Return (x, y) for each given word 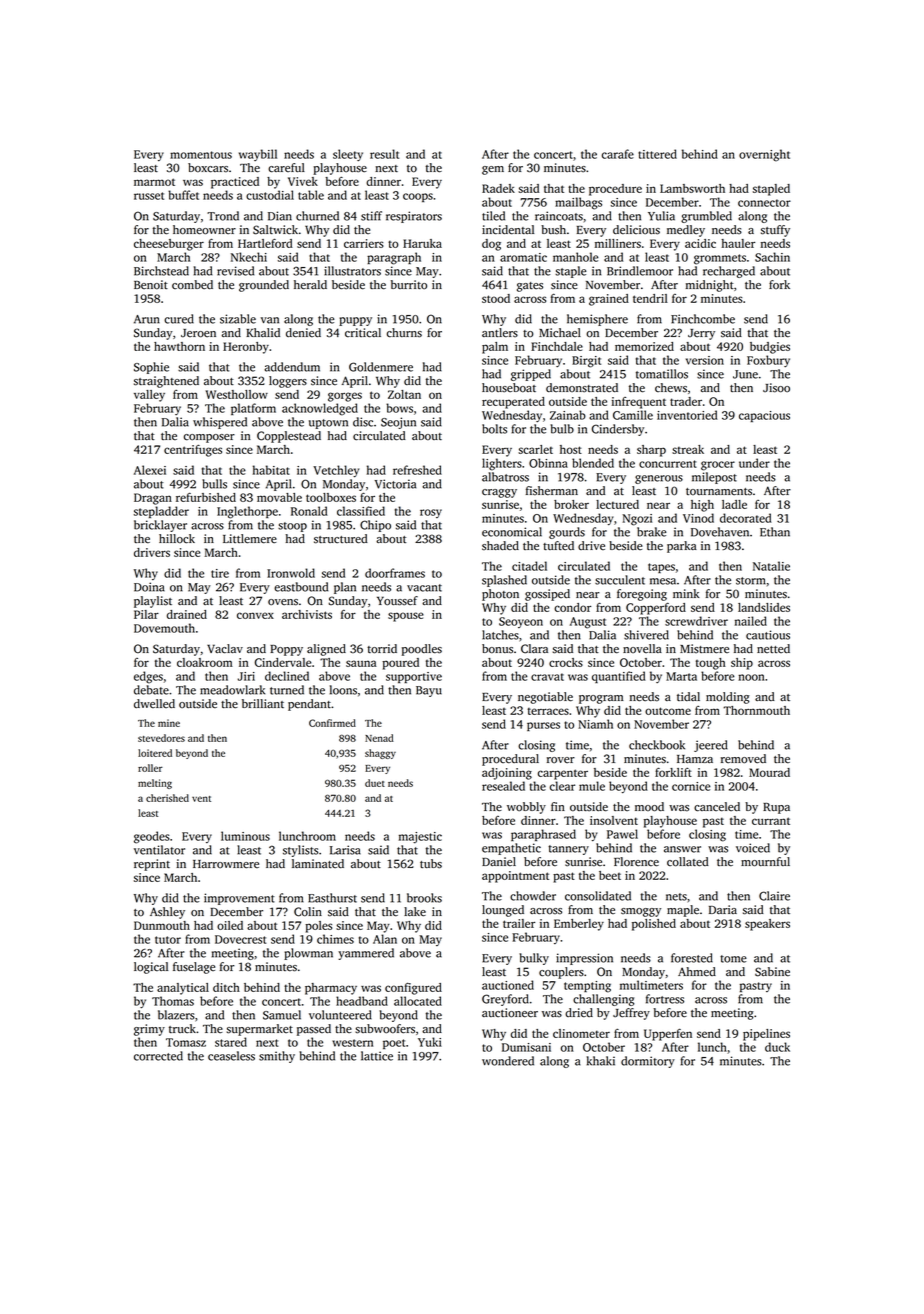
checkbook (657, 745)
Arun (147, 319)
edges (148, 677)
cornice (691, 786)
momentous (201, 155)
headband (362, 1001)
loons (343, 690)
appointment (515, 877)
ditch (226, 987)
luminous (245, 836)
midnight (710, 286)
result (384, 154)
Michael (560, 333)
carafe (618, 154)
